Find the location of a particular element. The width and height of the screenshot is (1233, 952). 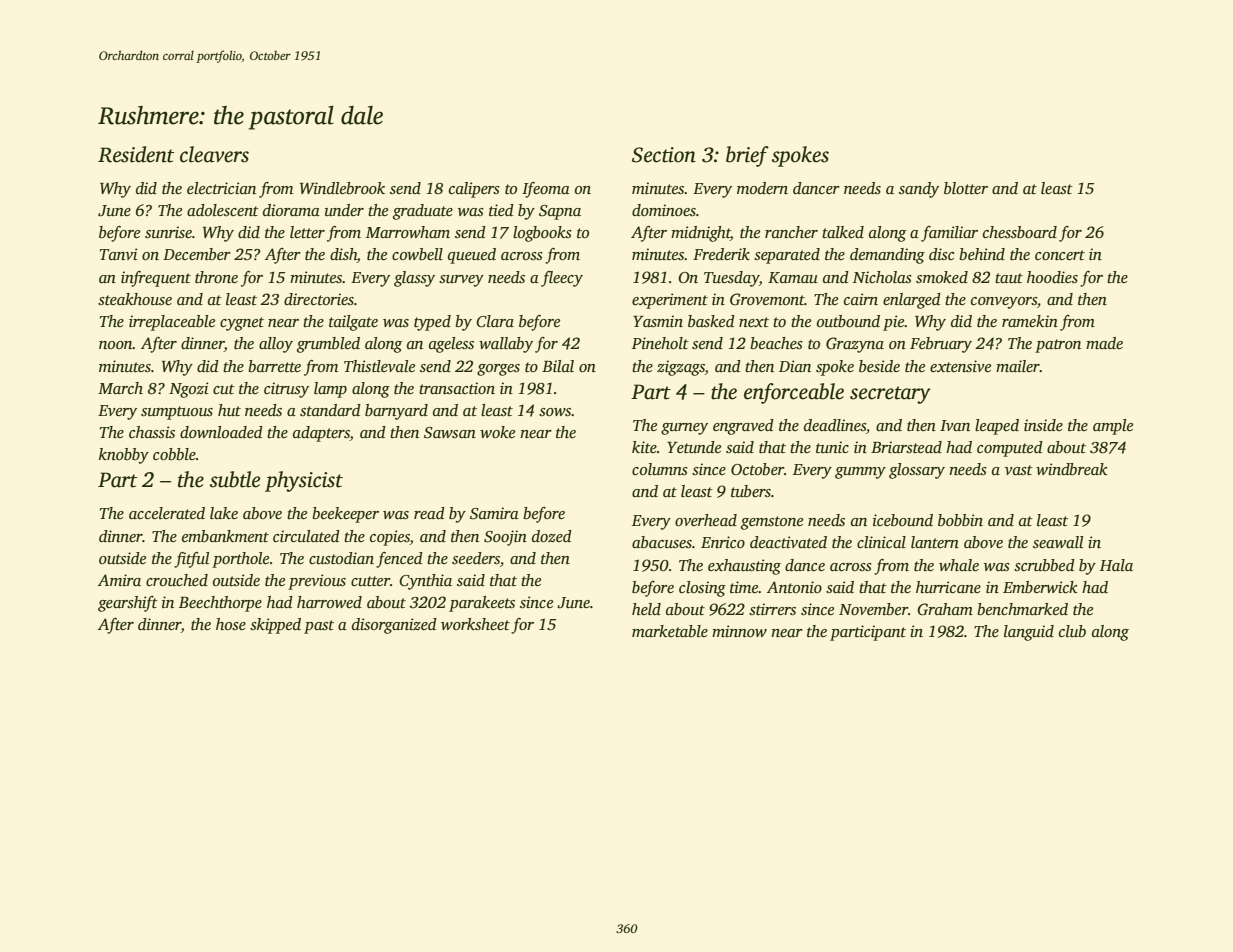

adapters is located at coordinates (321, 434).
